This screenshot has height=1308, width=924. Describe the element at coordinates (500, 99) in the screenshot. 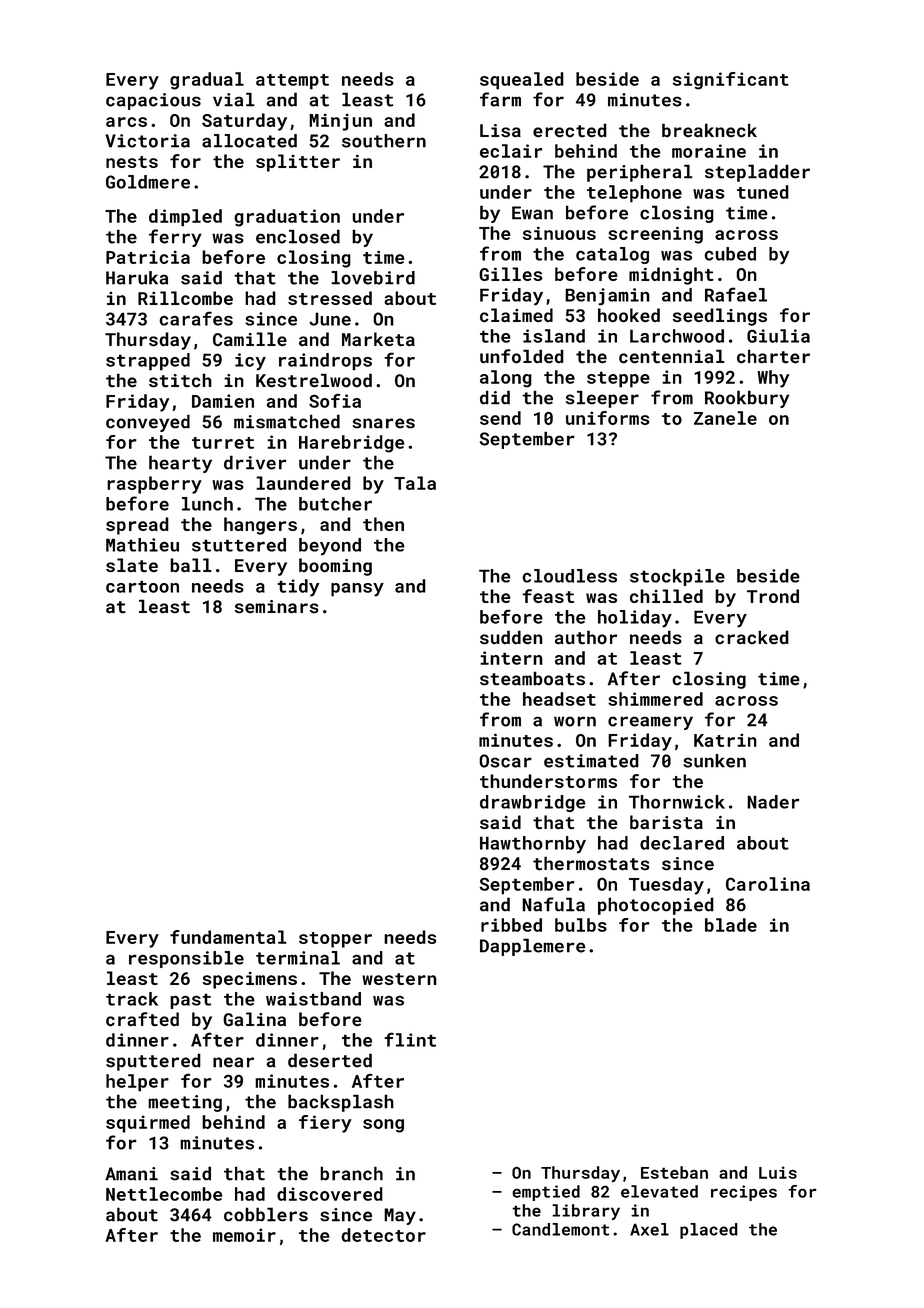

I see `farm` at that location.
